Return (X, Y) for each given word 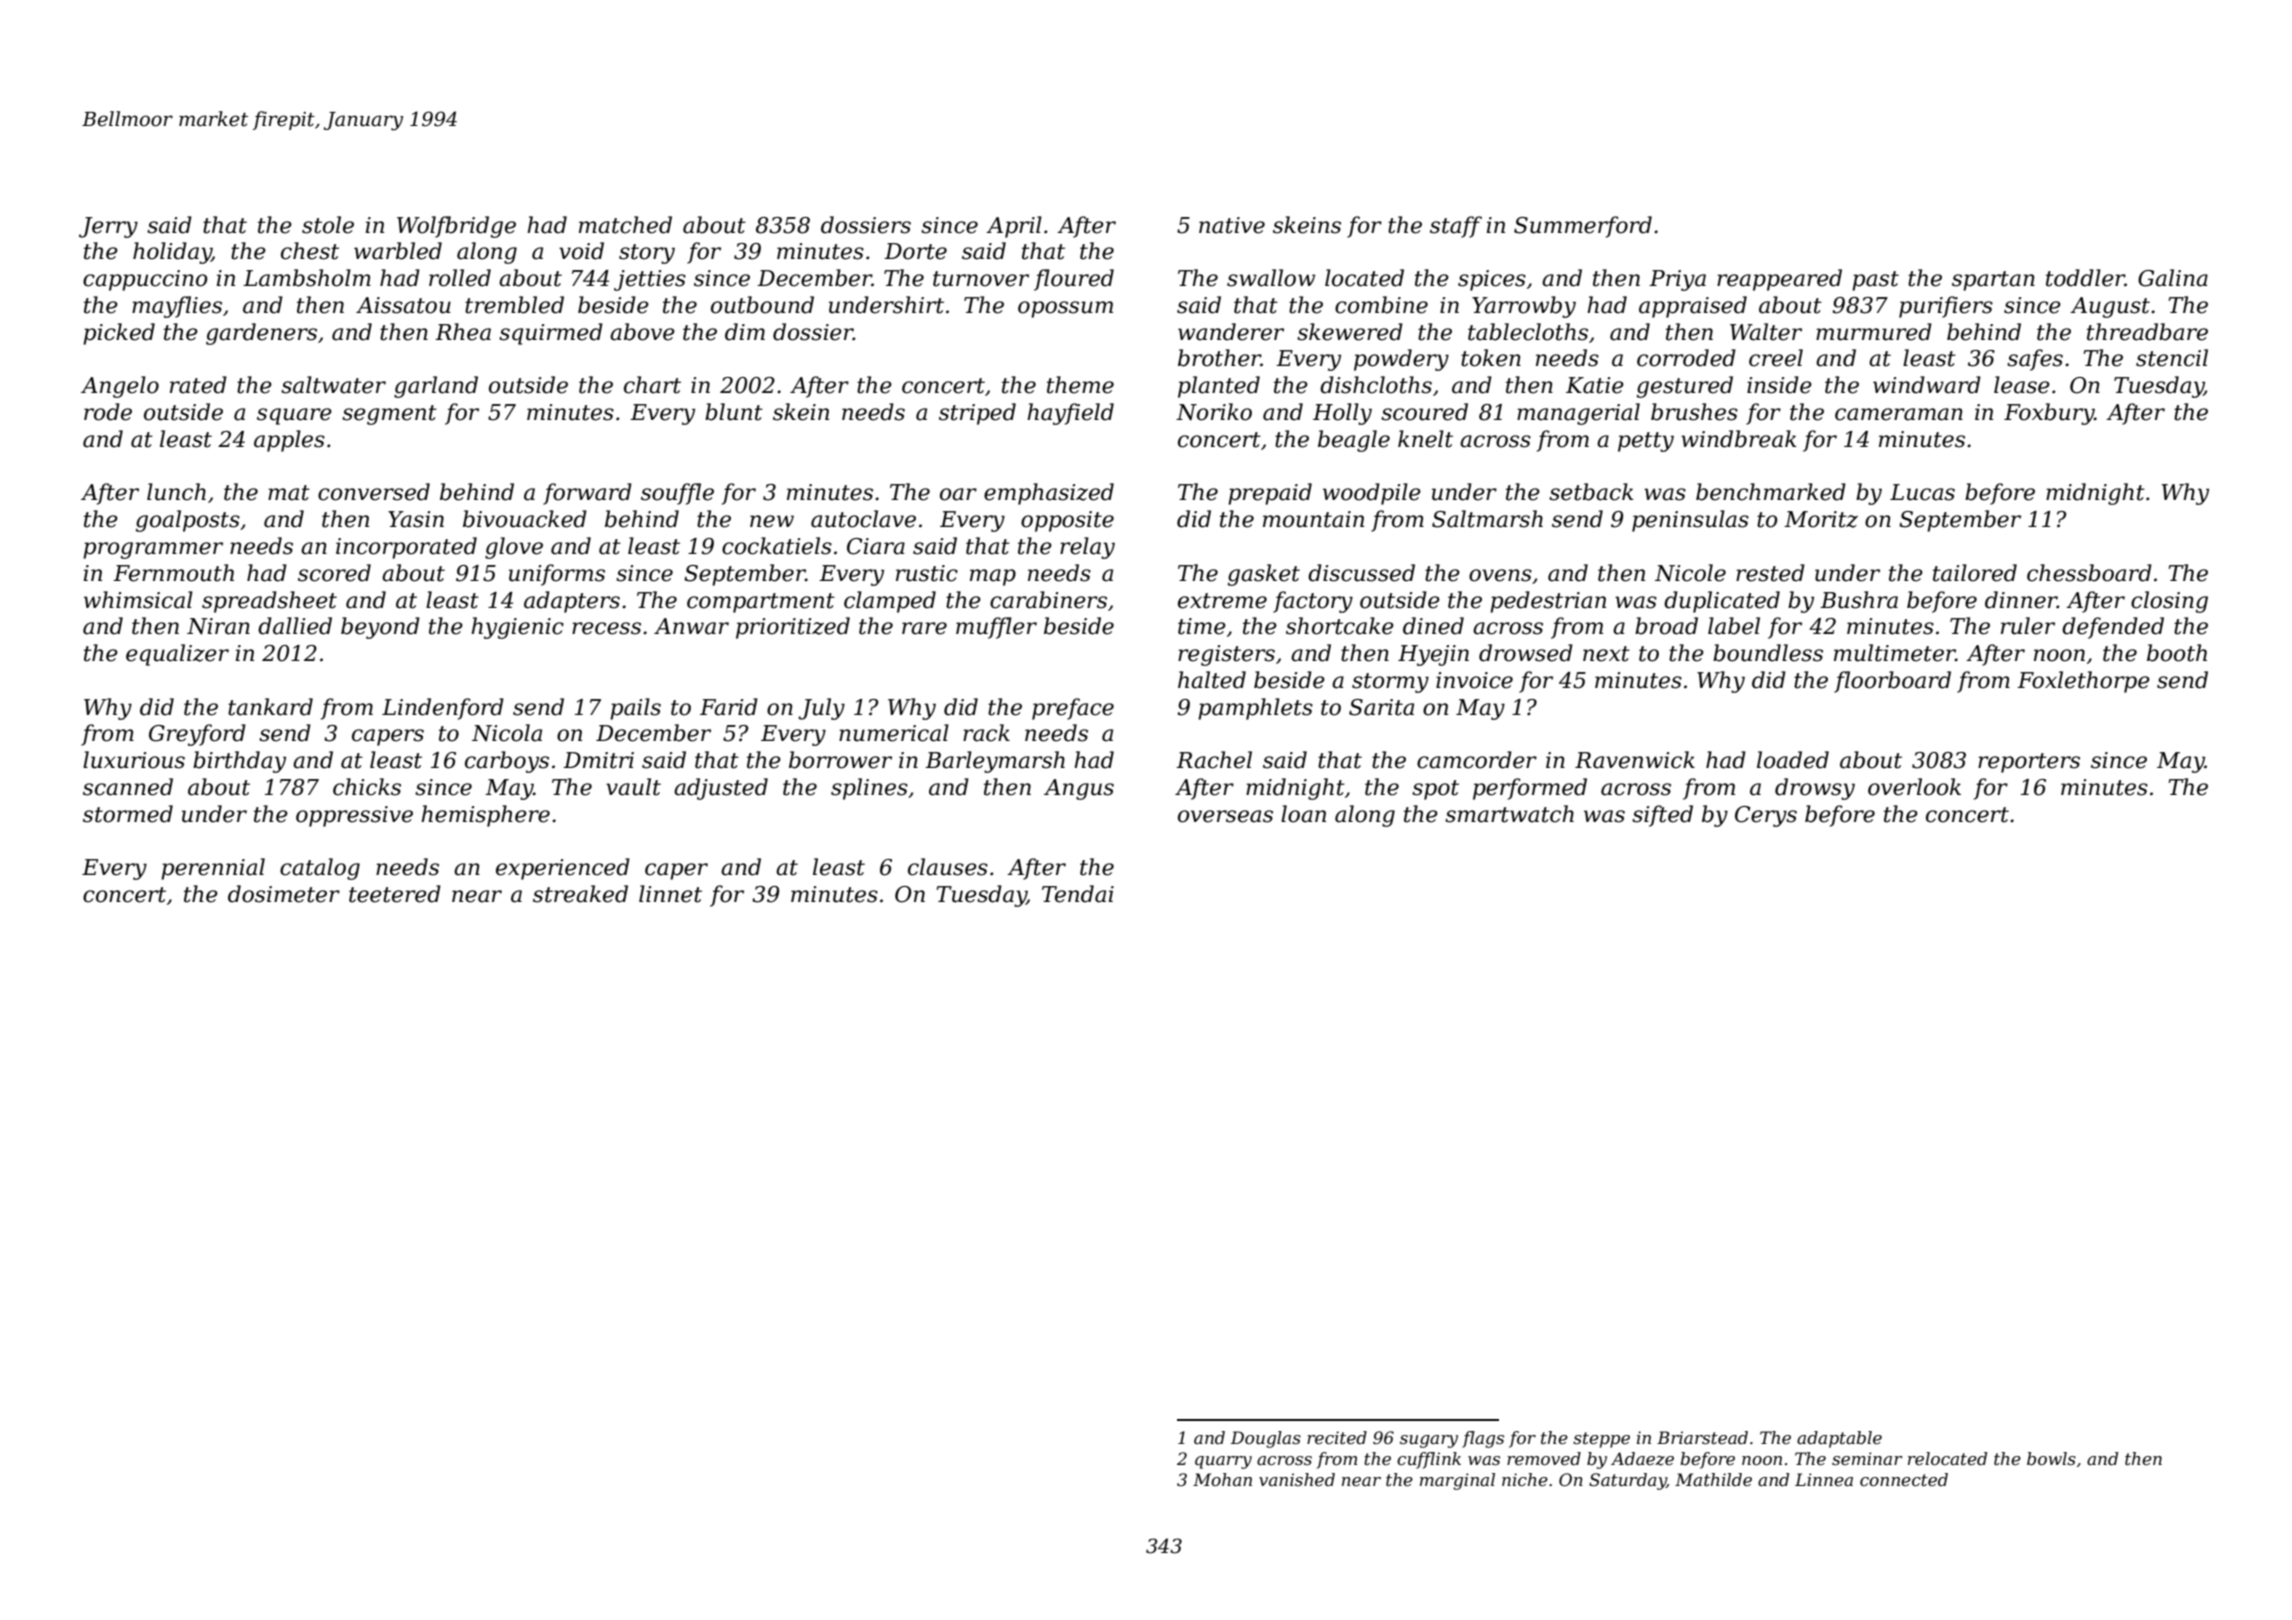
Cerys (1766, 816)
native (1232, 225)
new (772, 521)
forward (587, 494)
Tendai (1078, 894)
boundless (1768, 653)
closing (2169, 602)
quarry (1223, 1462)
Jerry (108, 227)
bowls (2051, 1458)
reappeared (1779, 280)
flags (1483, 1439)
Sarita (1381, 707)
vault (633, 787)
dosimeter (284, 894)
